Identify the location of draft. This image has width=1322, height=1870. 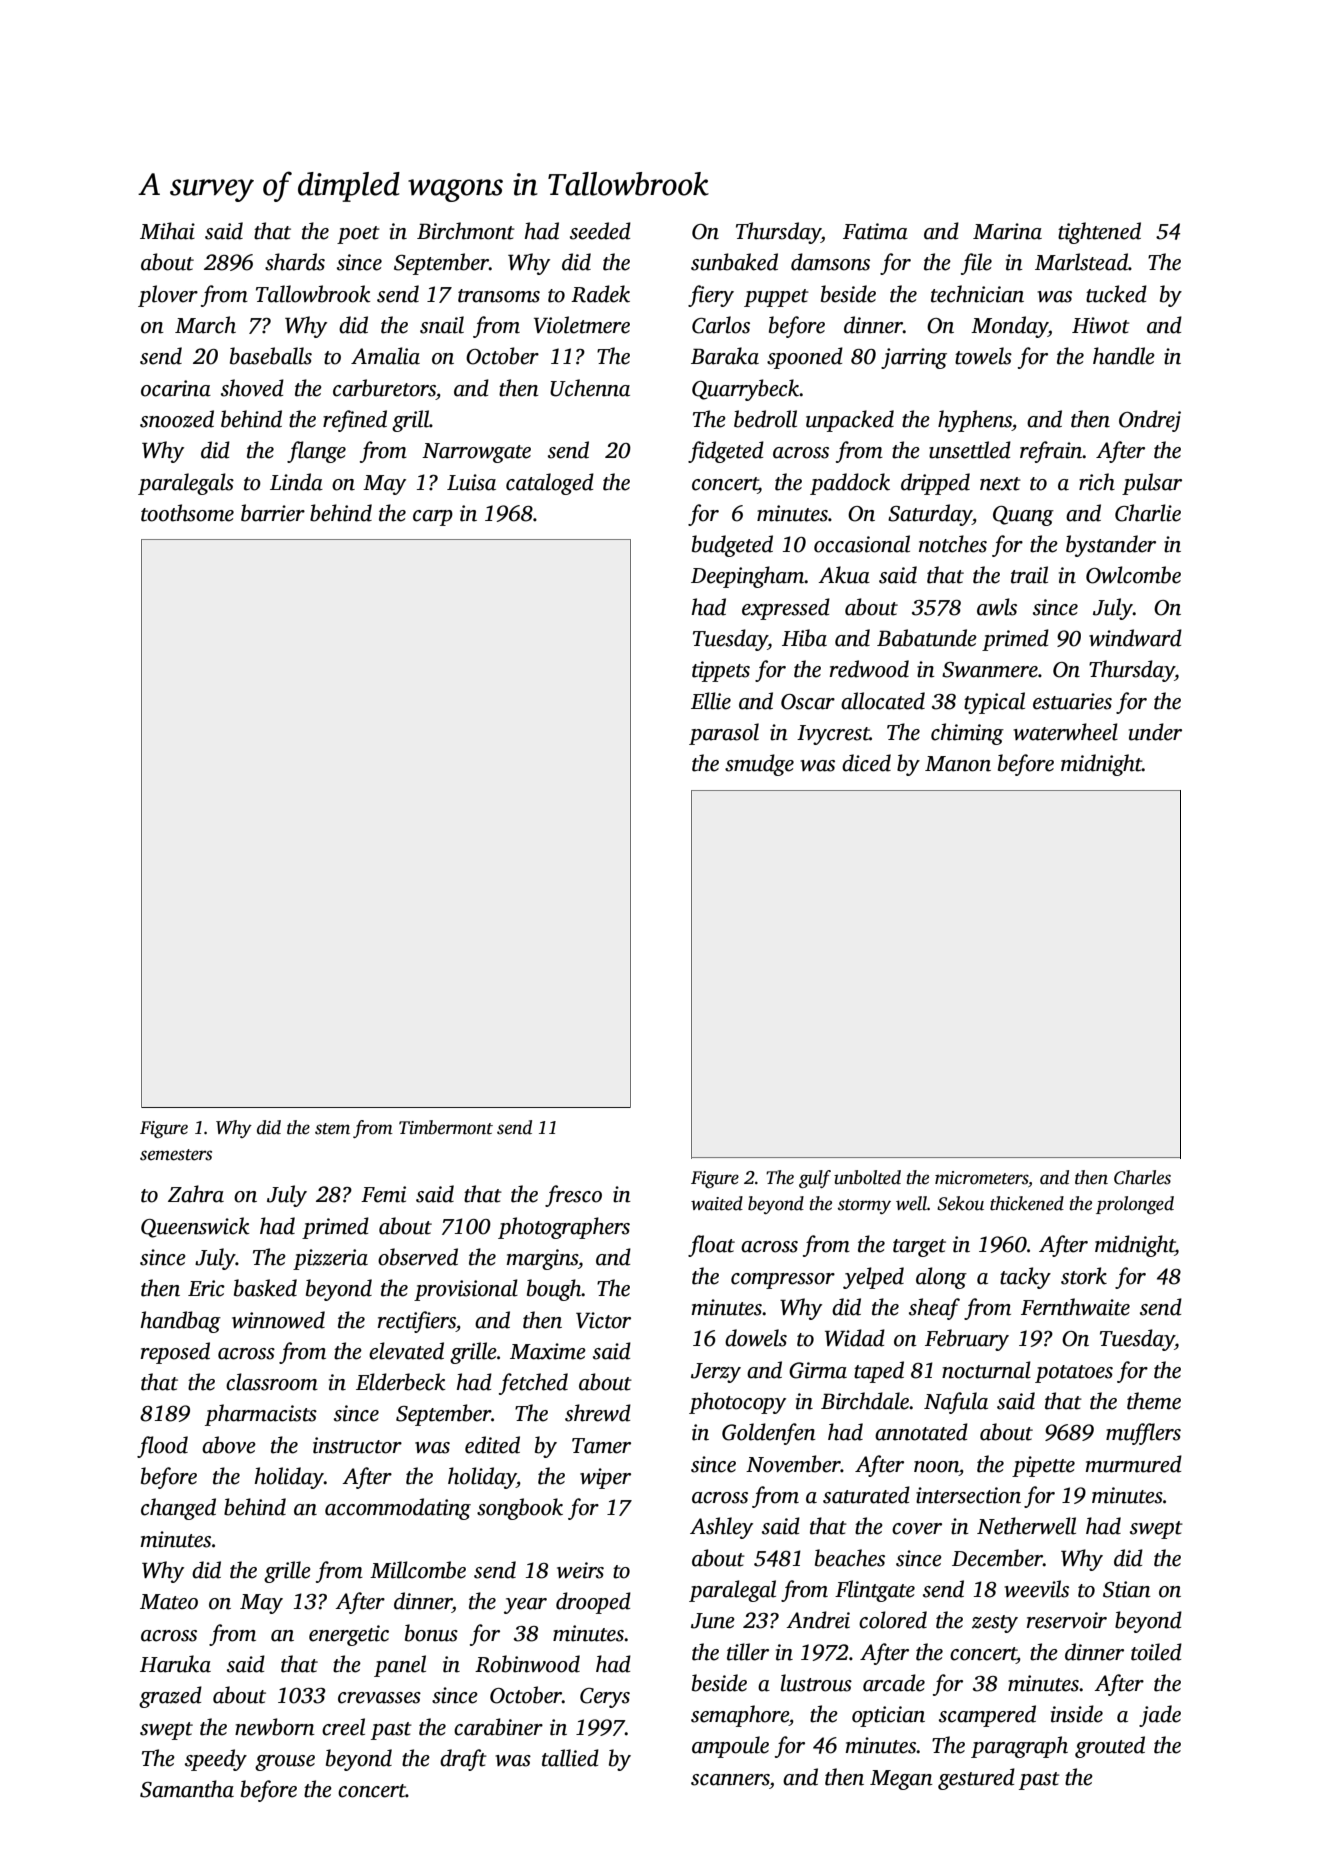
(463, 1760).
